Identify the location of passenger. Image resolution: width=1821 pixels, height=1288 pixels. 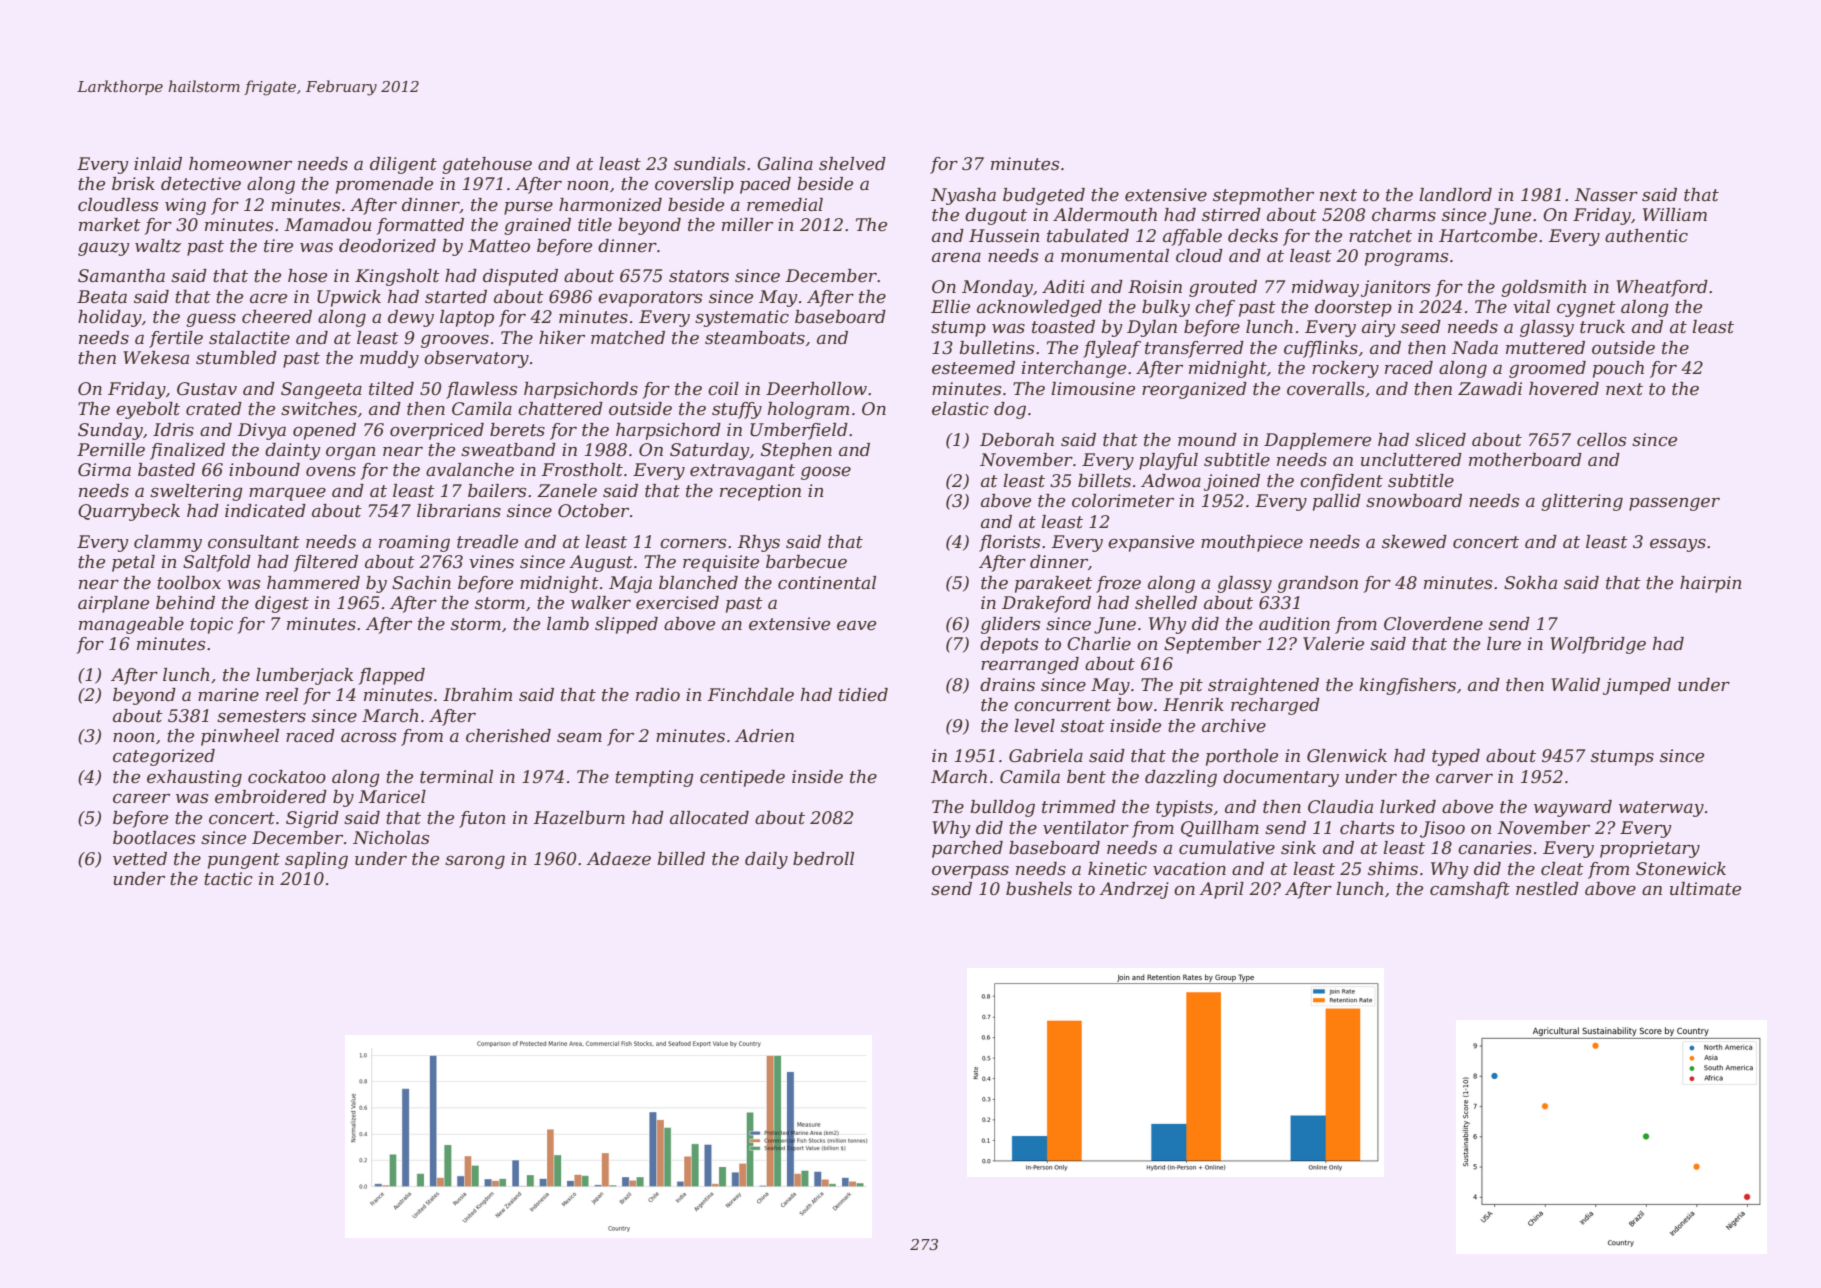
(1674, 504).
